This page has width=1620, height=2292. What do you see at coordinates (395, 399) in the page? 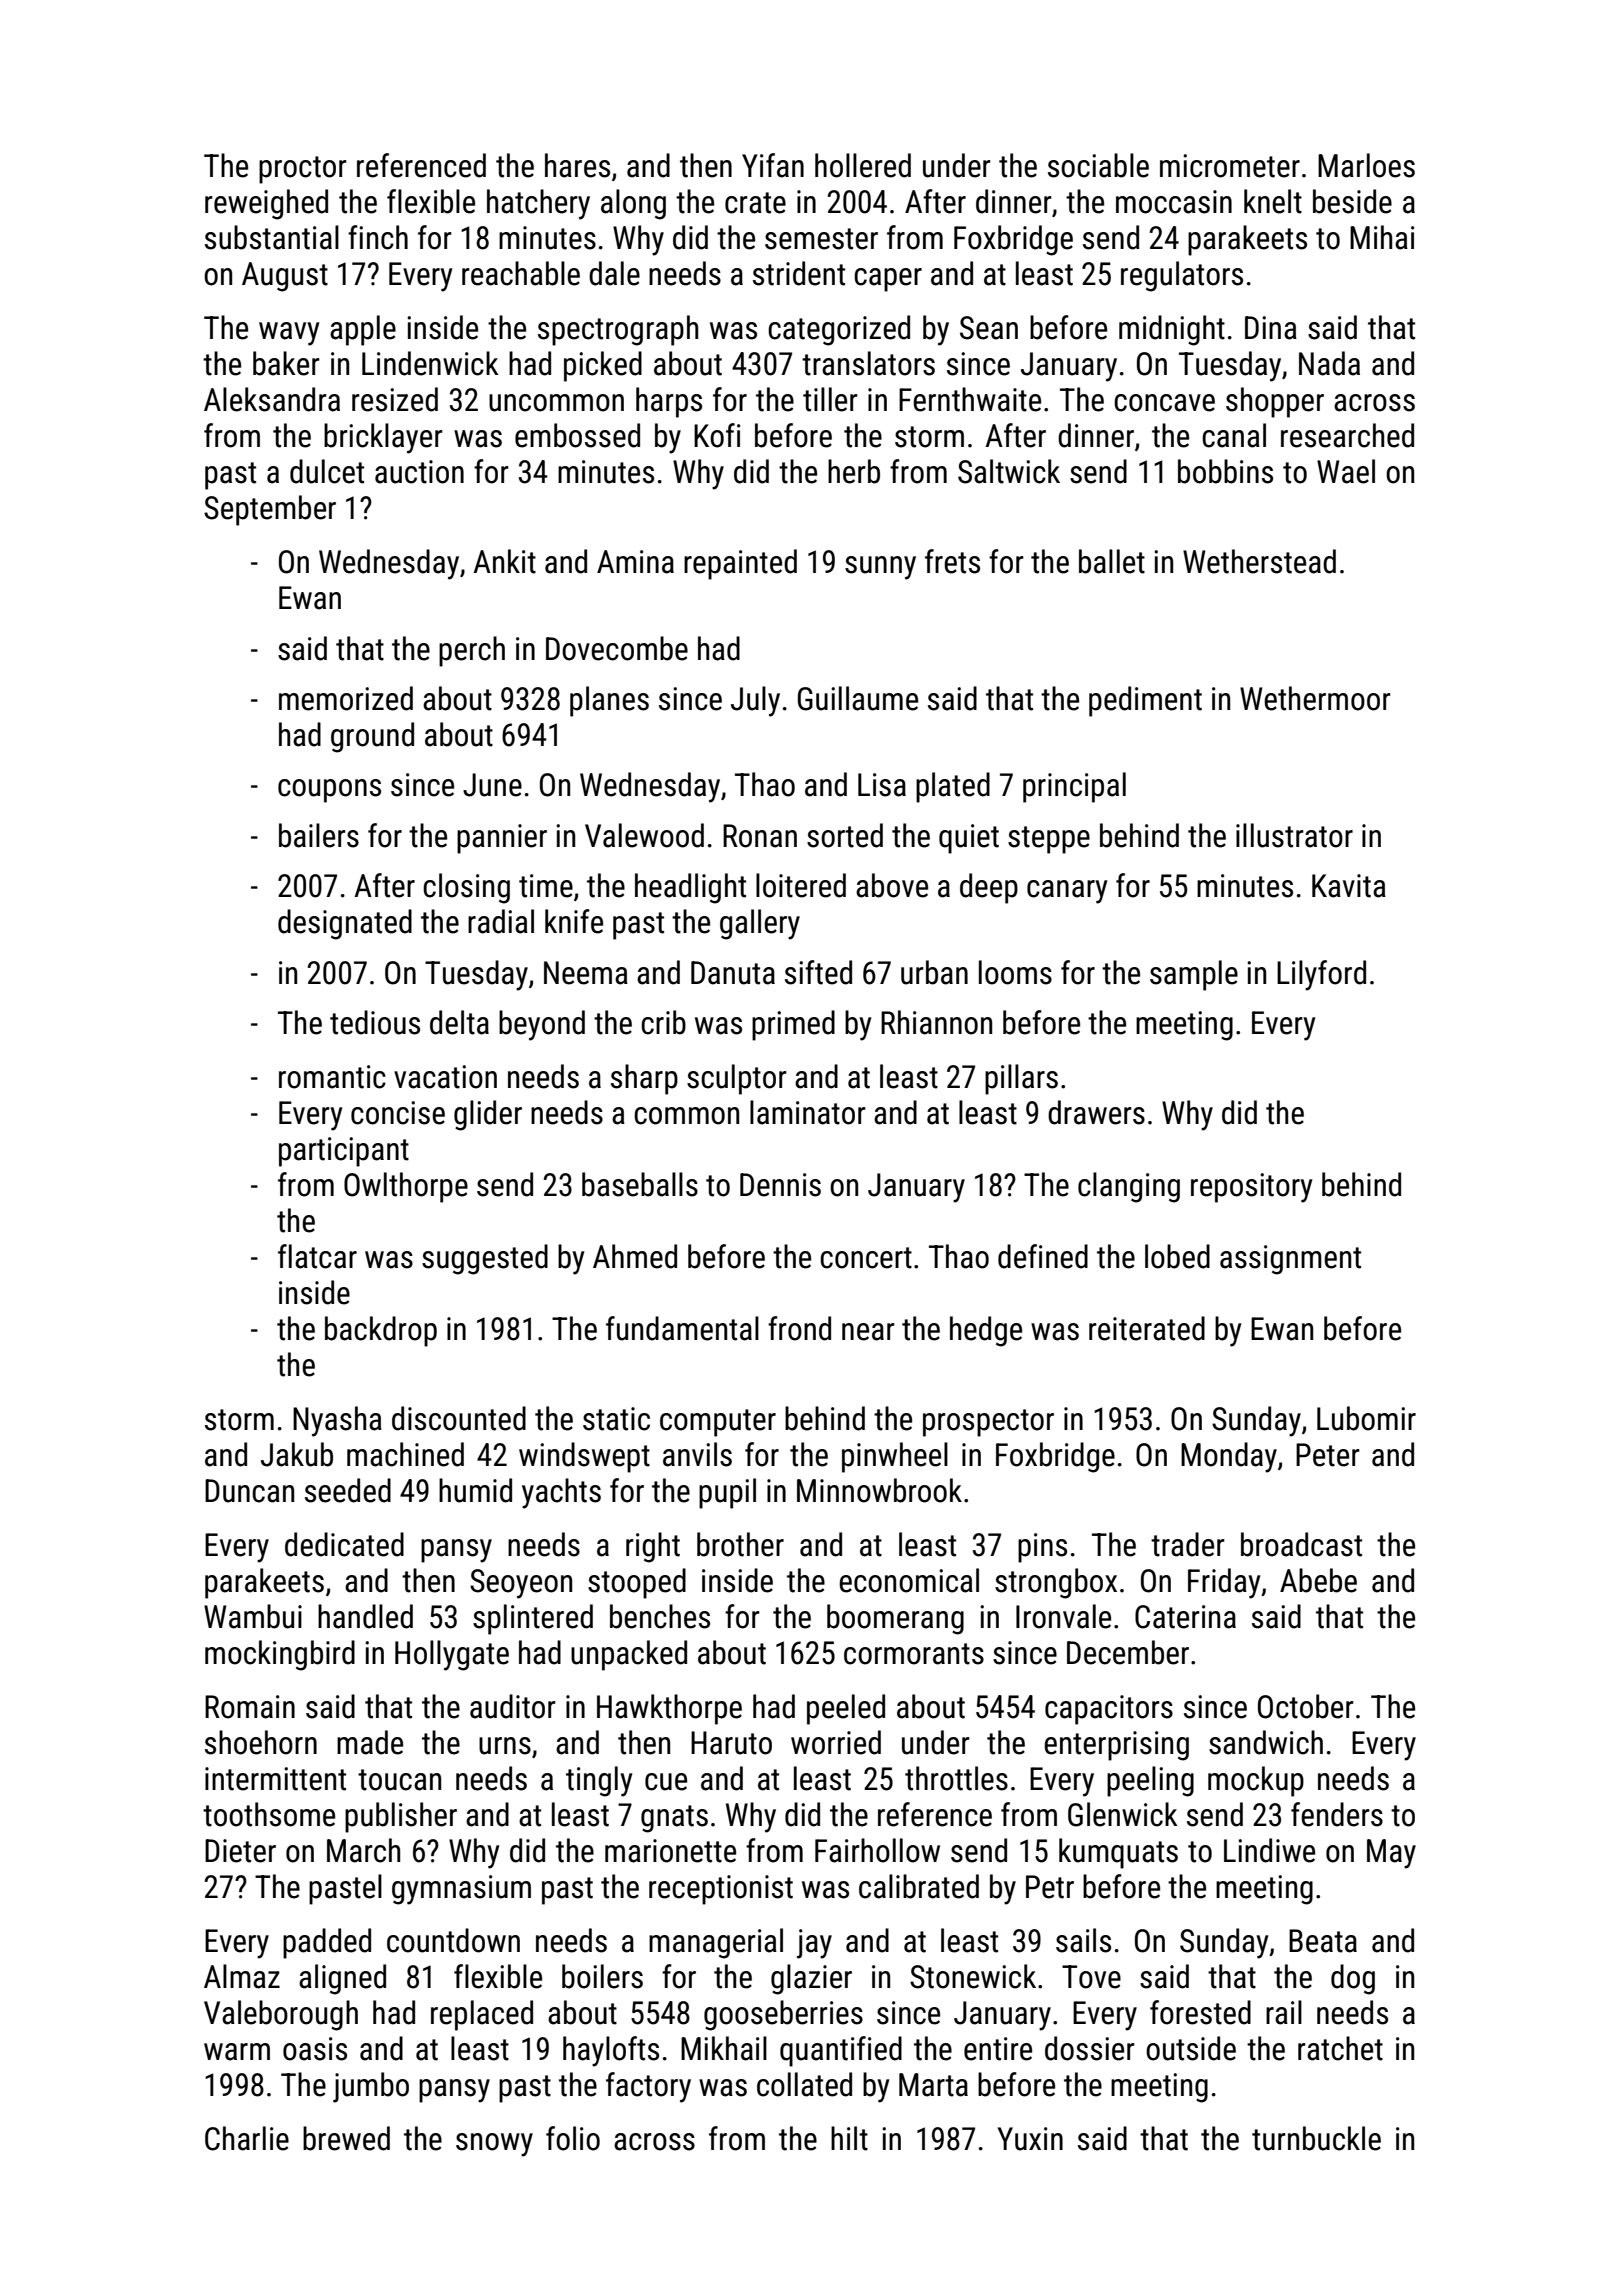
I see `resized` at bounding box center [395, 399].
